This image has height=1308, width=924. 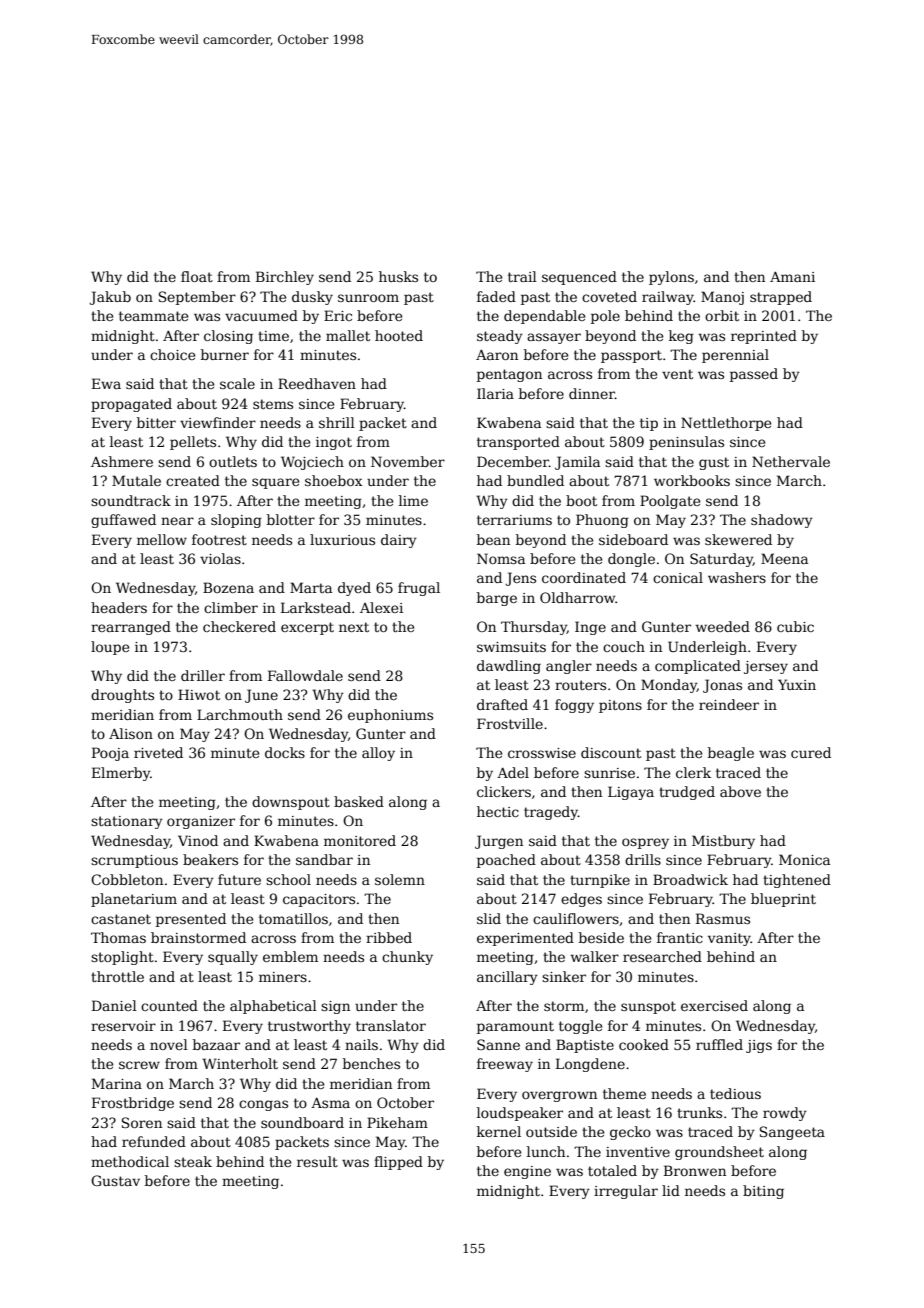 What do you see at coordinates (721, 560) in the image?
I see `Saturday` at bounding box center [721, 560].
